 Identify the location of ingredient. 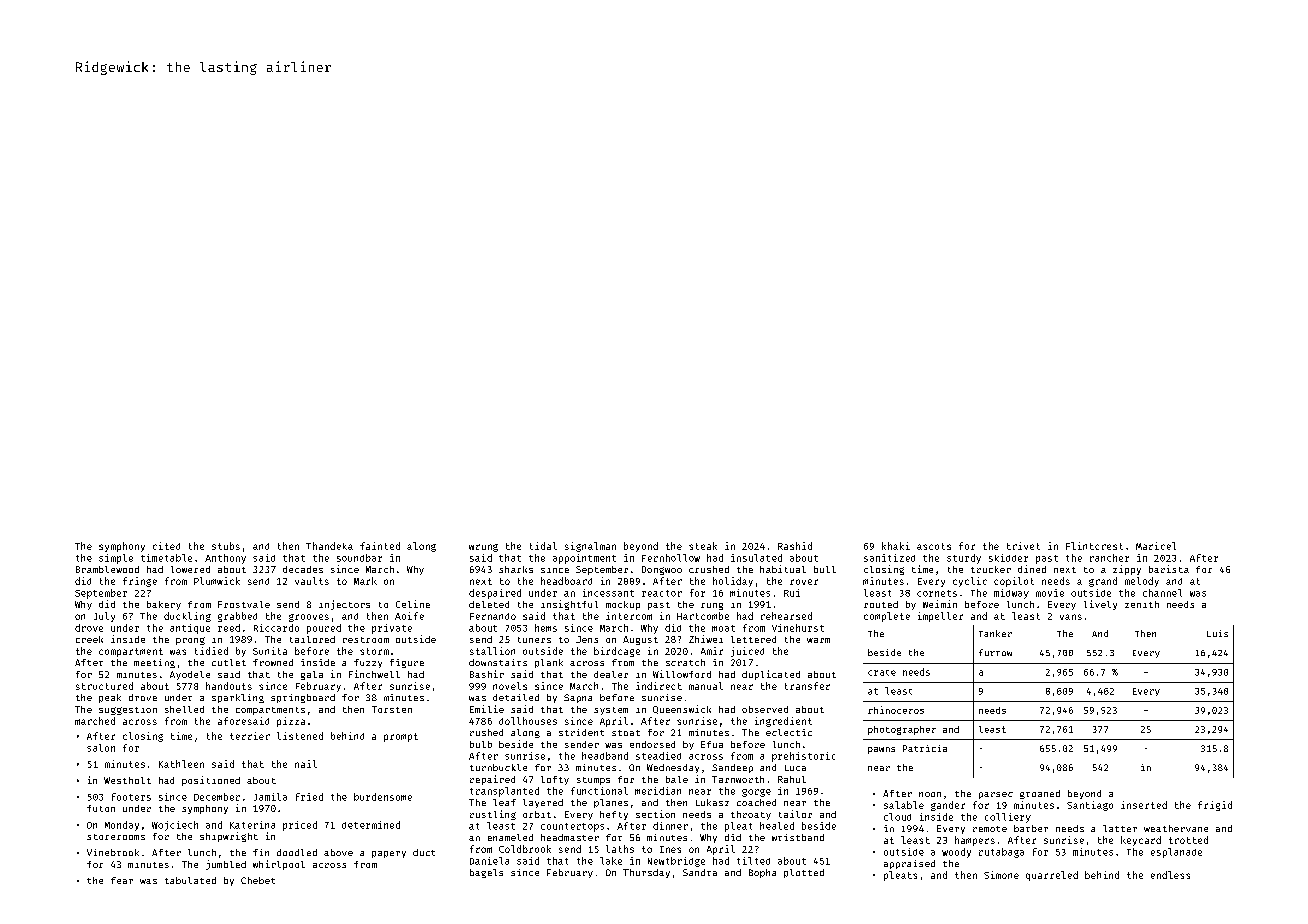
(783, 722).
